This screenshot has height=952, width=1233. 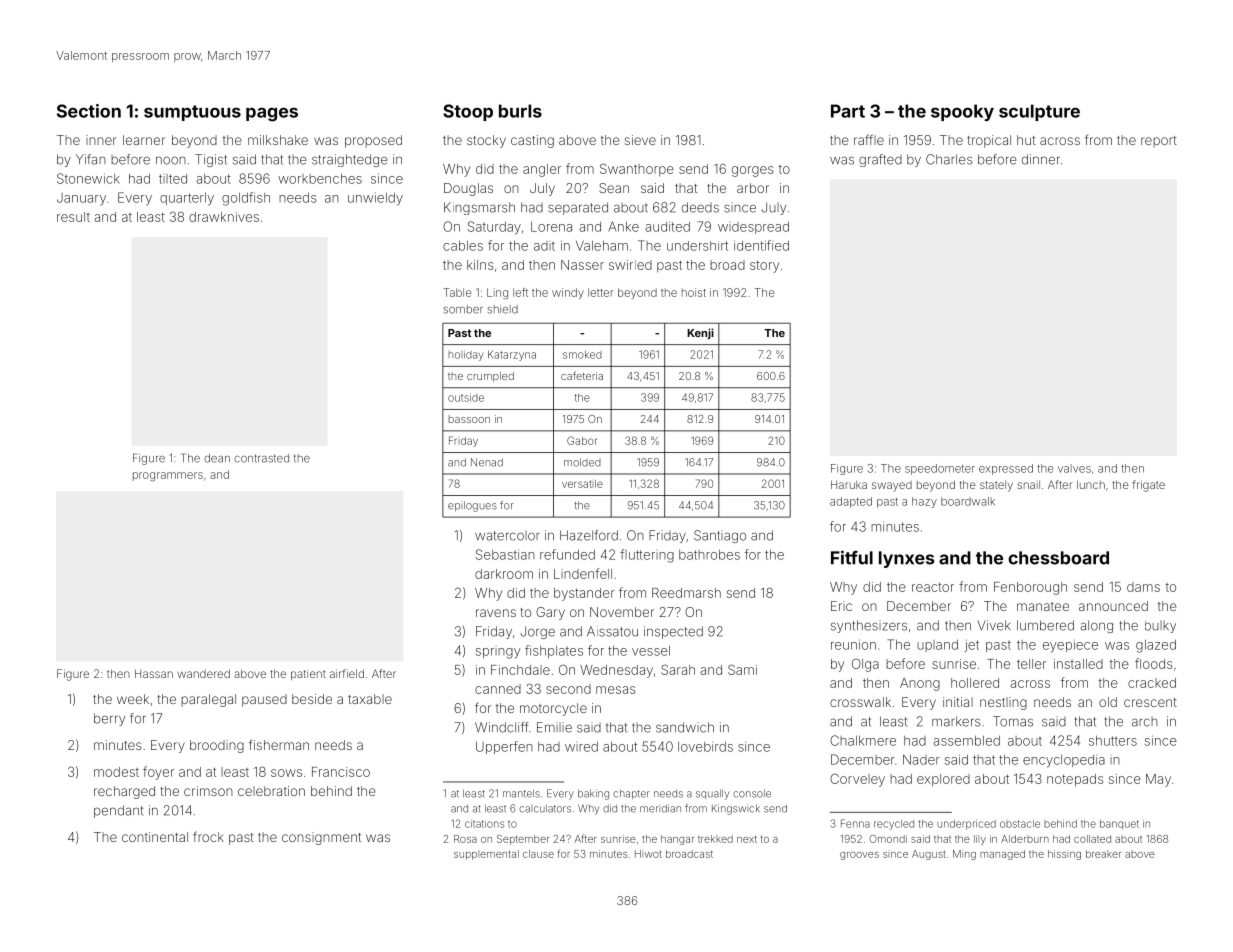 What do you see at coordinates (849, 484) in the screenshot?
I see `Haruka` at bounding box center [849, 484].
